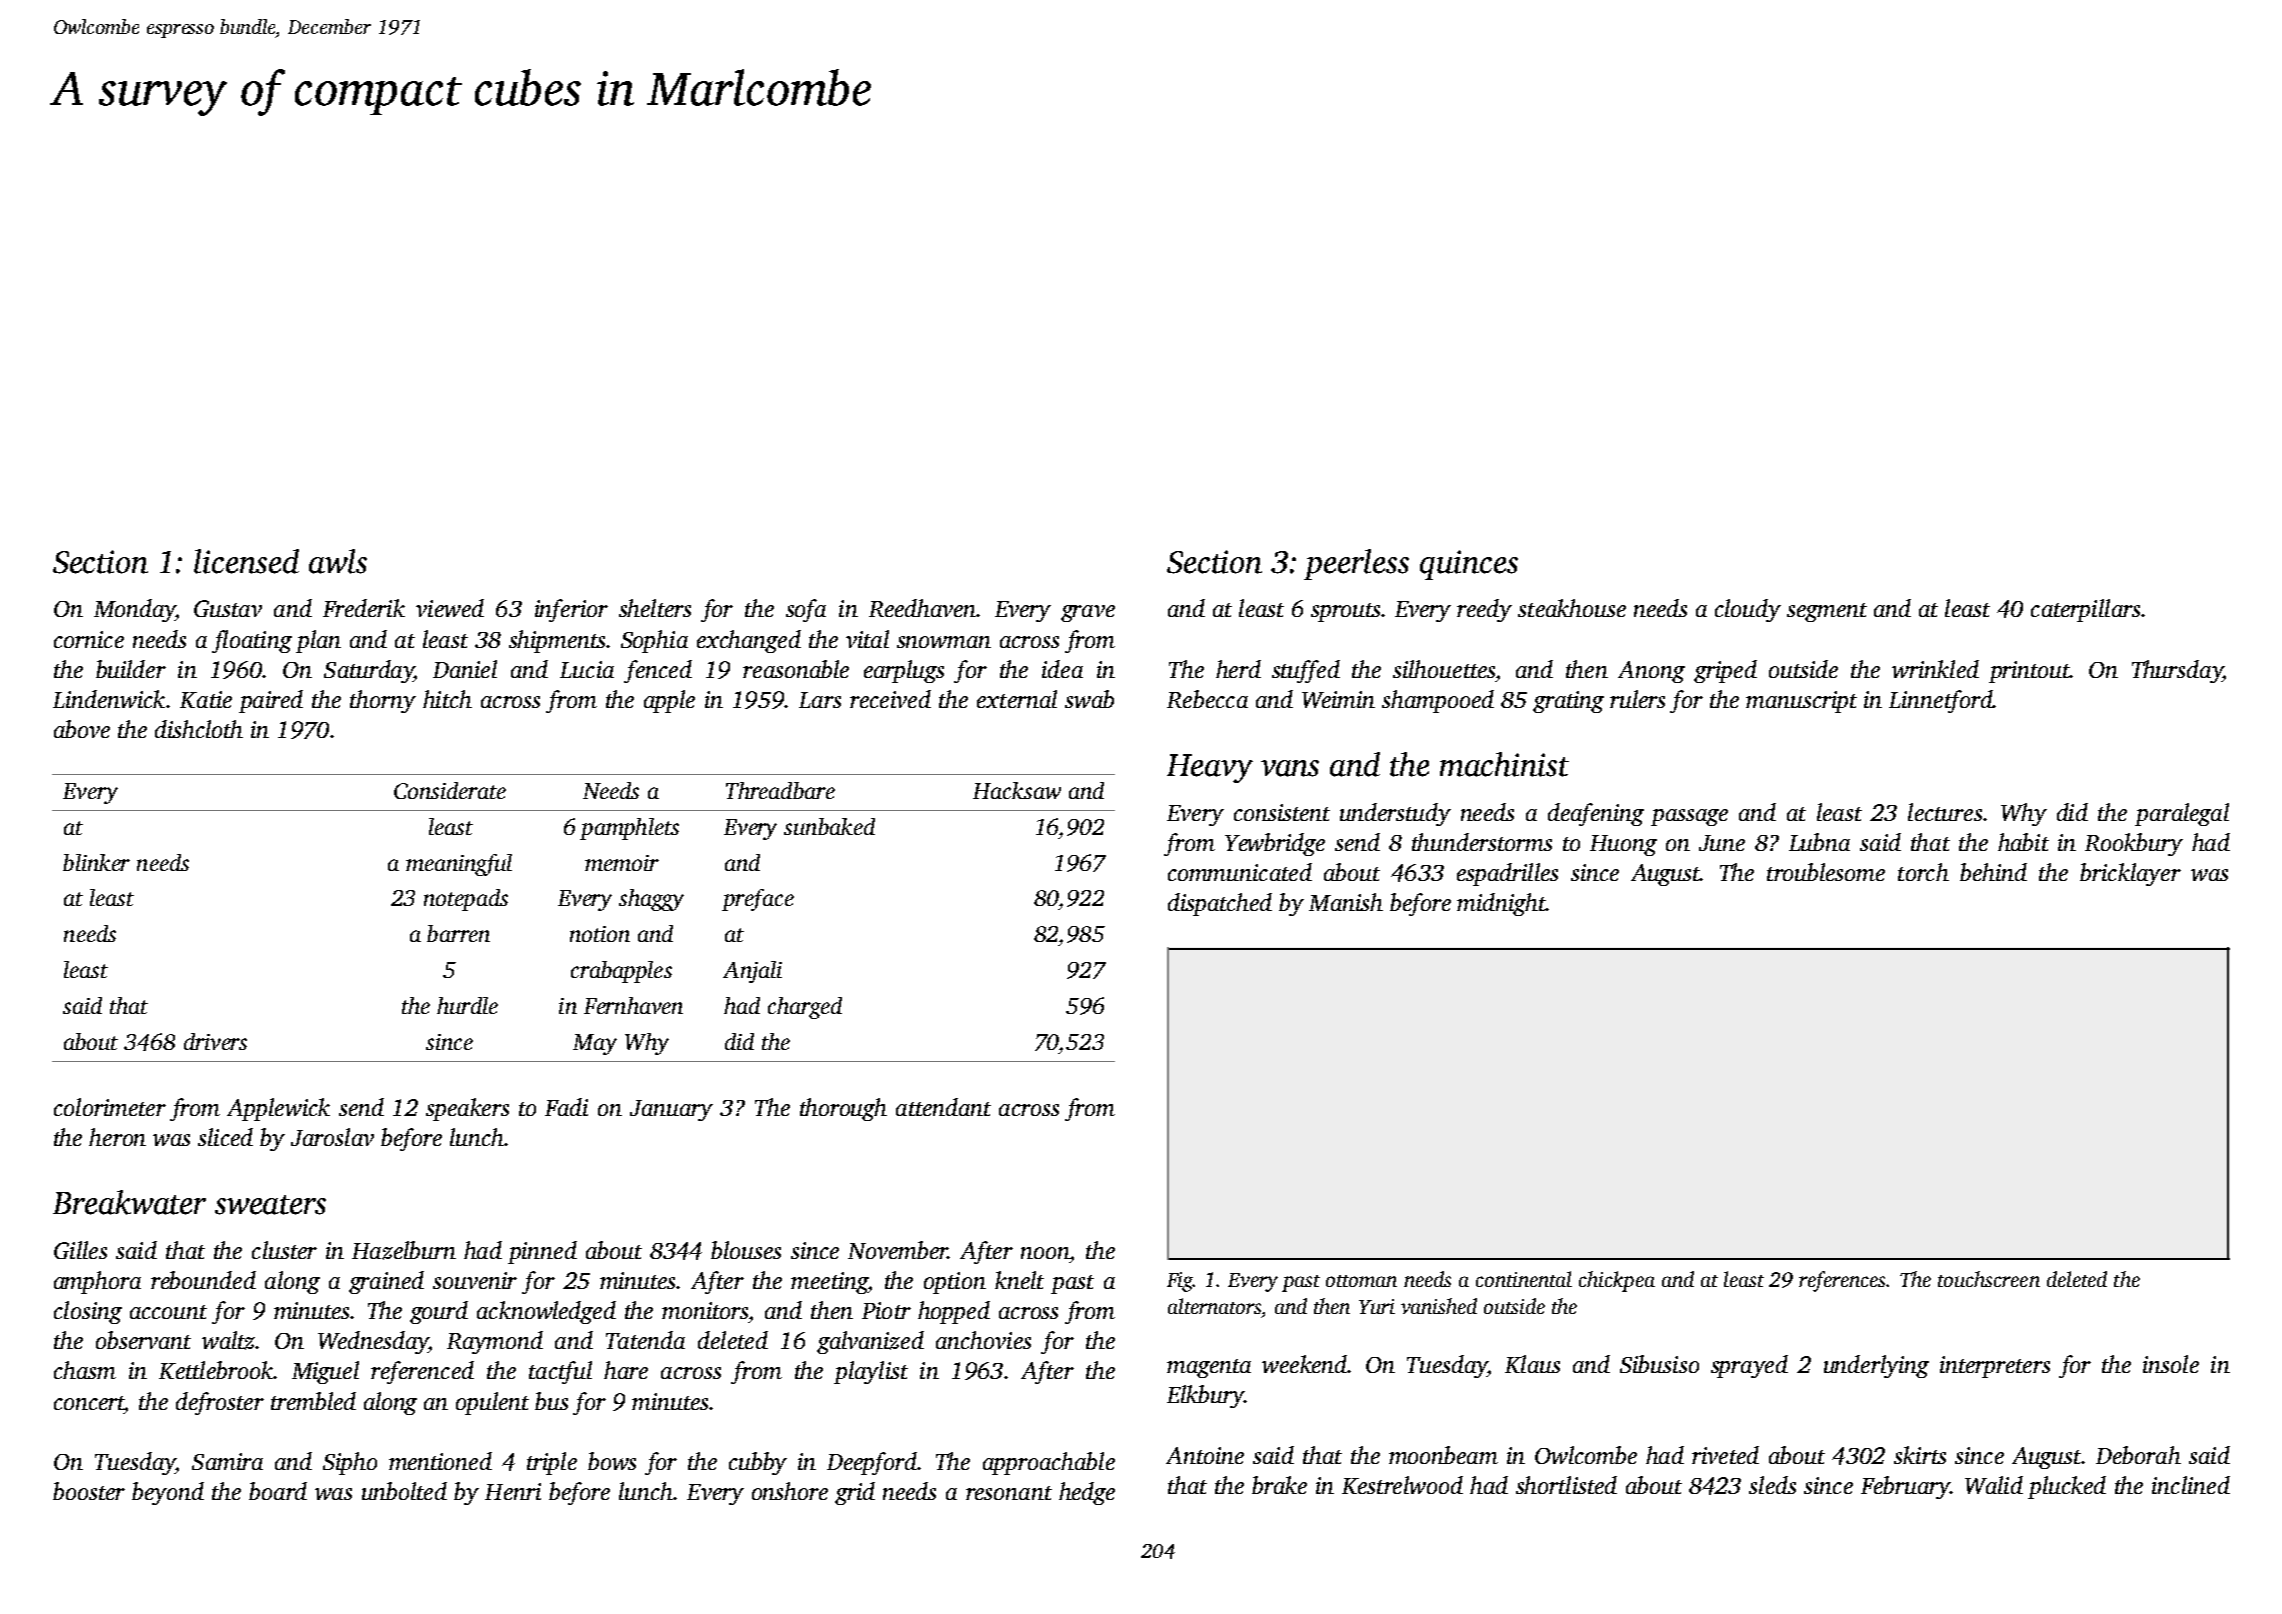 This document has width=2282, height=1614. I want to click on blinker, so click(96, 862).
